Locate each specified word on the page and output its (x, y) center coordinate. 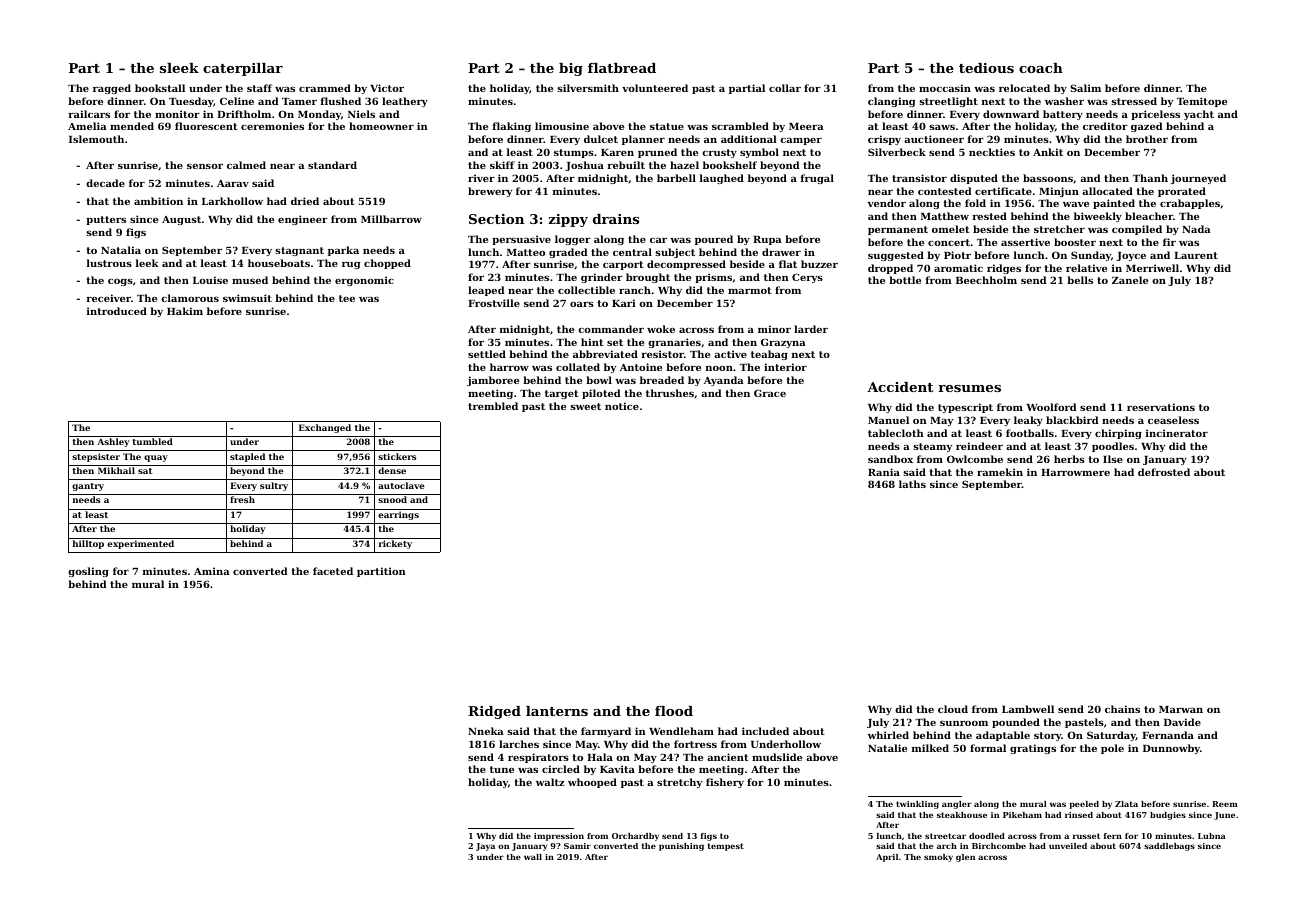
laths (912, 484)
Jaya (485, 847)
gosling (88, 572)
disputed (974, 179)
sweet (585, 406)
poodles (1113, 447)
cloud (953, 709)
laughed (722, 179)
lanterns (557, 711)
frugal (817, 179)
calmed (246, 165)
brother (1147, 139)
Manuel (888, 420)
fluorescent (206, 126)
